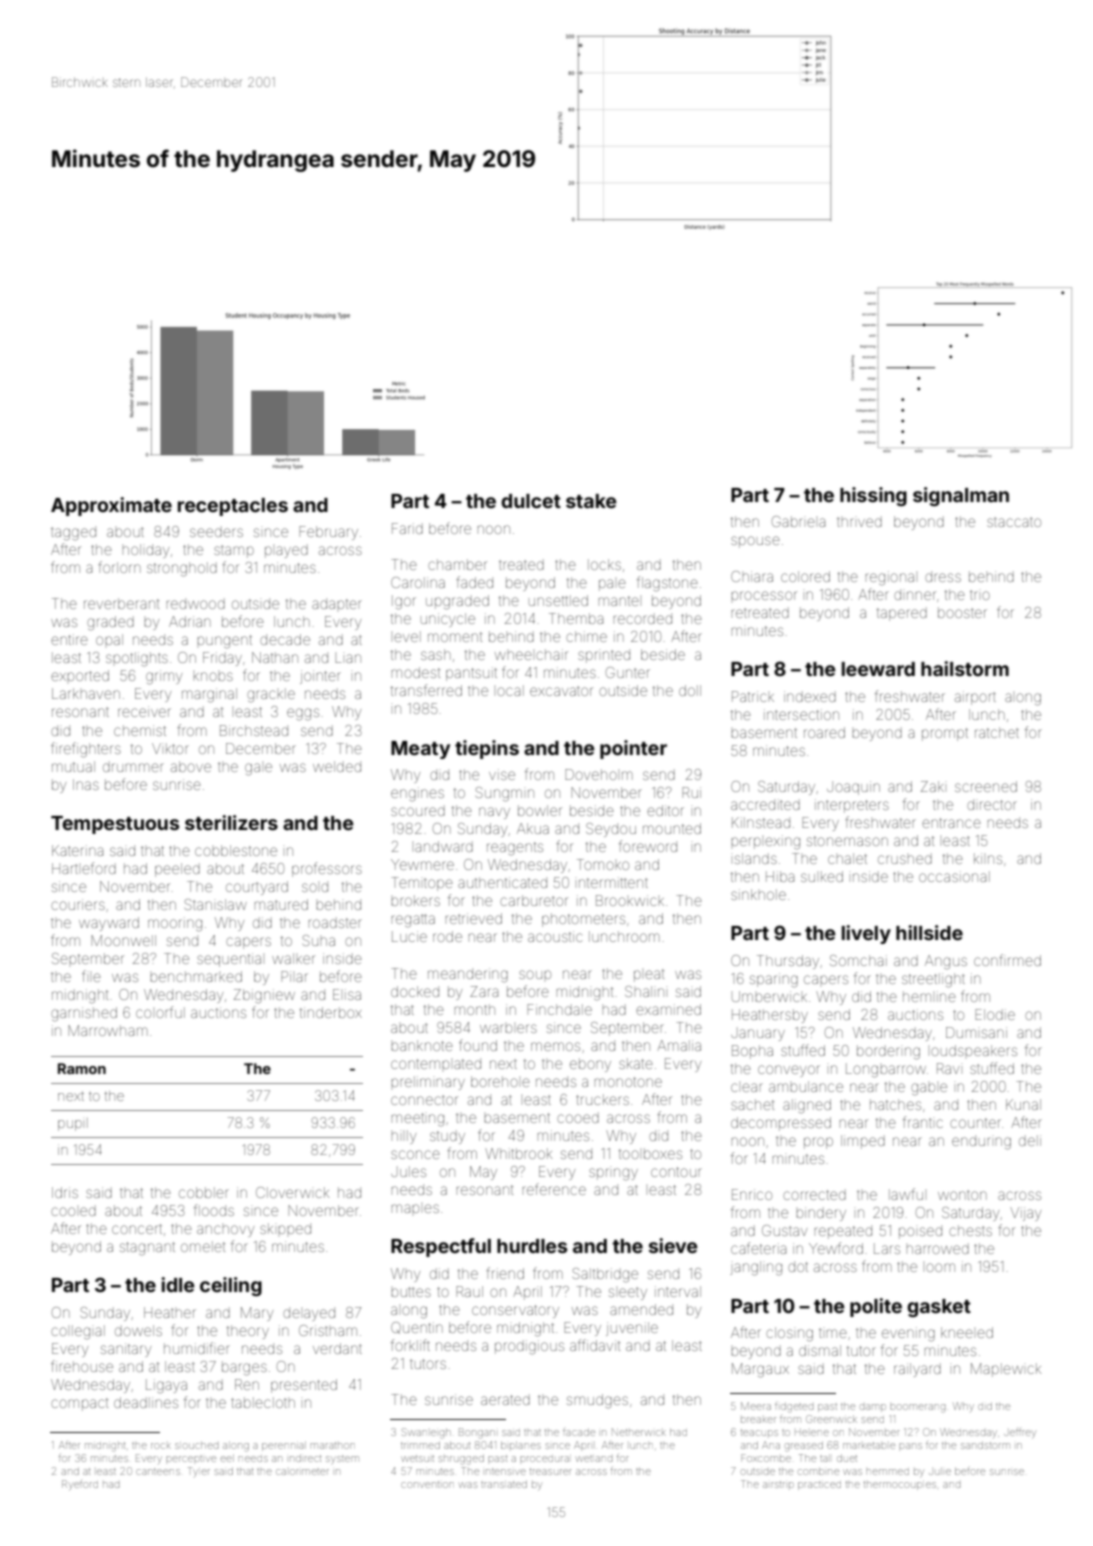 This page has width=1093, height=1546. I want to click on Umberwick, so click(769, 996).
